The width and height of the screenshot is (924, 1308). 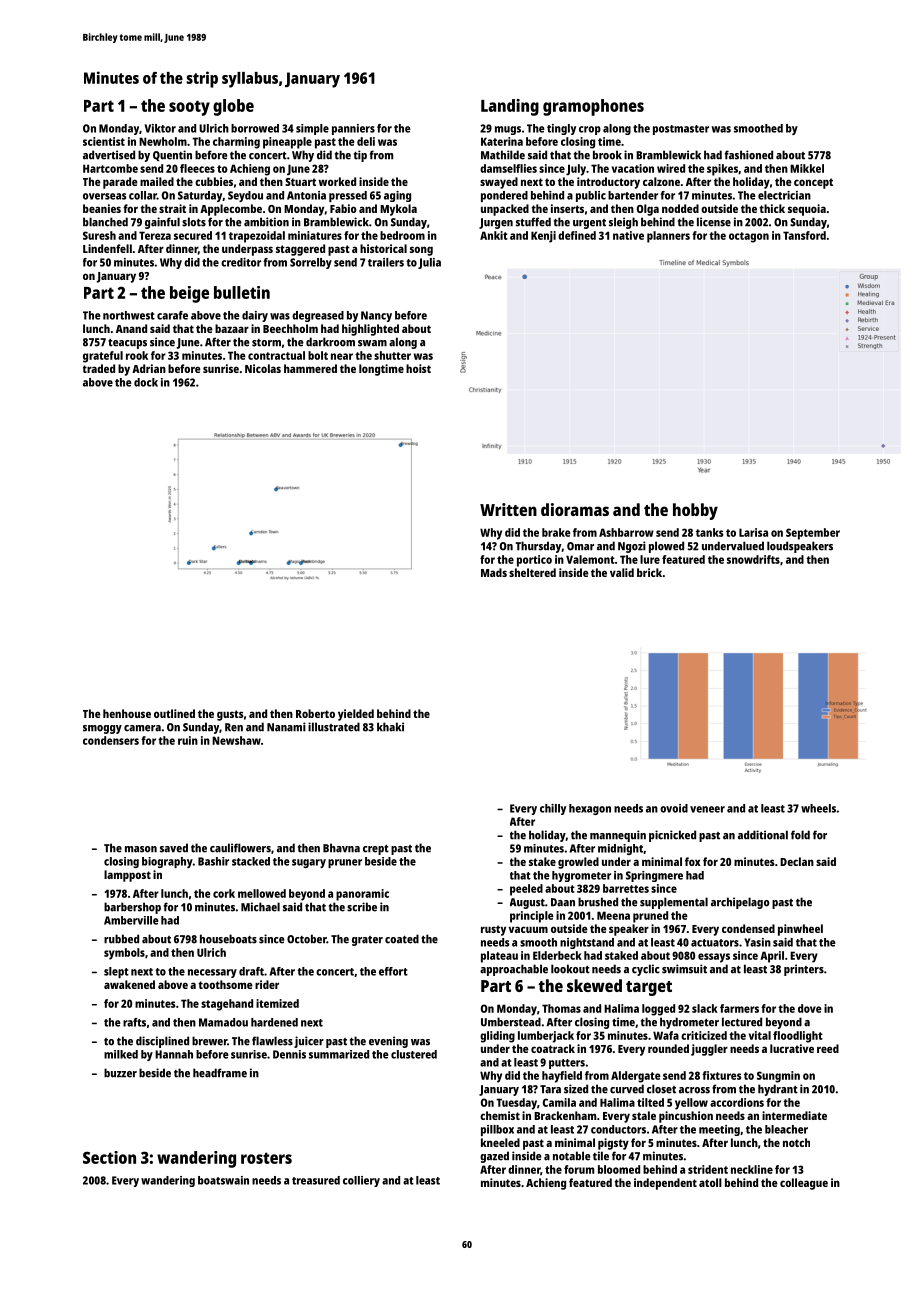 What do you see at coordinates (695, 511) in the screenshot?
I see `hobby` at bounding box center [695, 511].
